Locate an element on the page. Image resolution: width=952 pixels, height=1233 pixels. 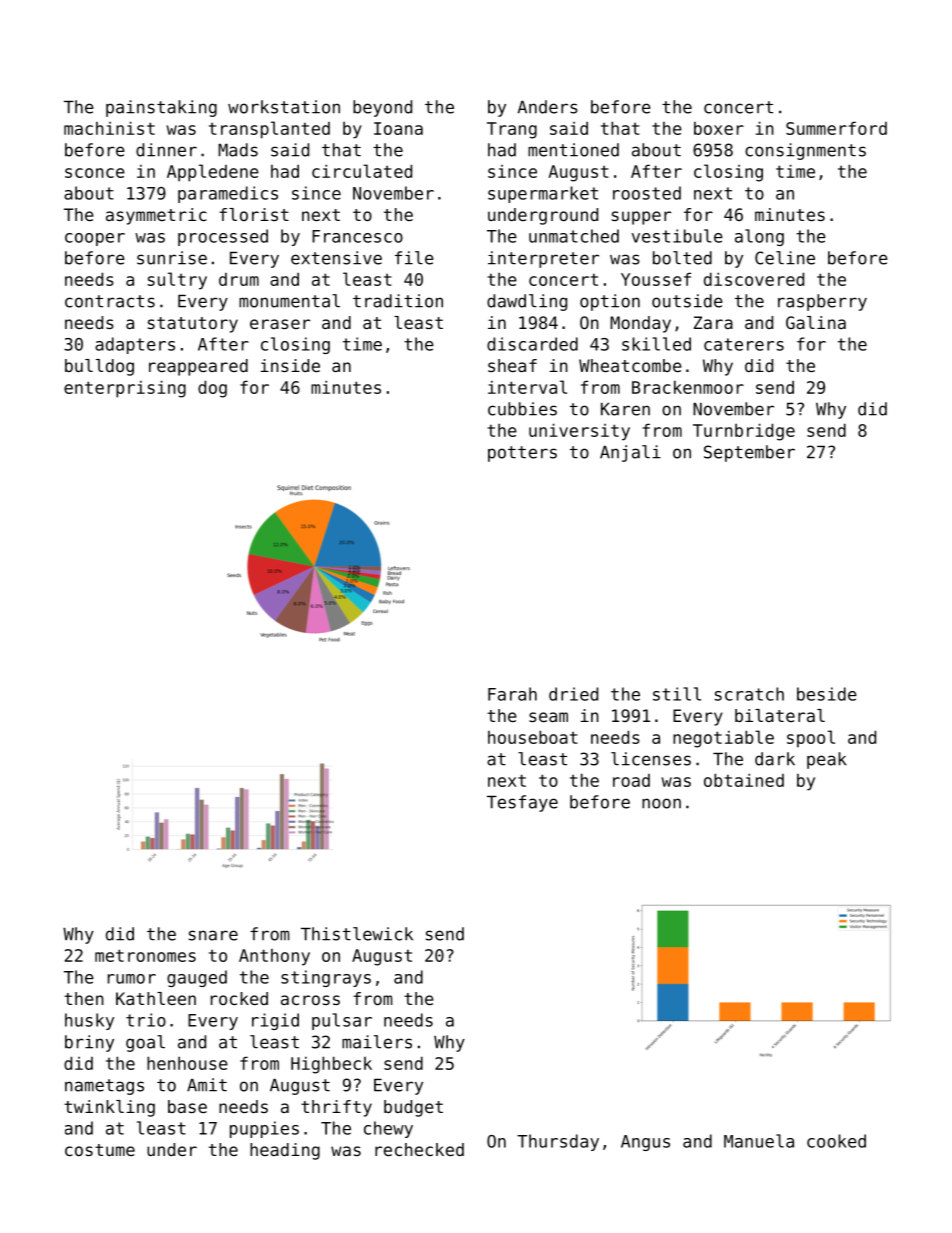
potters is located at coordinates (522, 454).
